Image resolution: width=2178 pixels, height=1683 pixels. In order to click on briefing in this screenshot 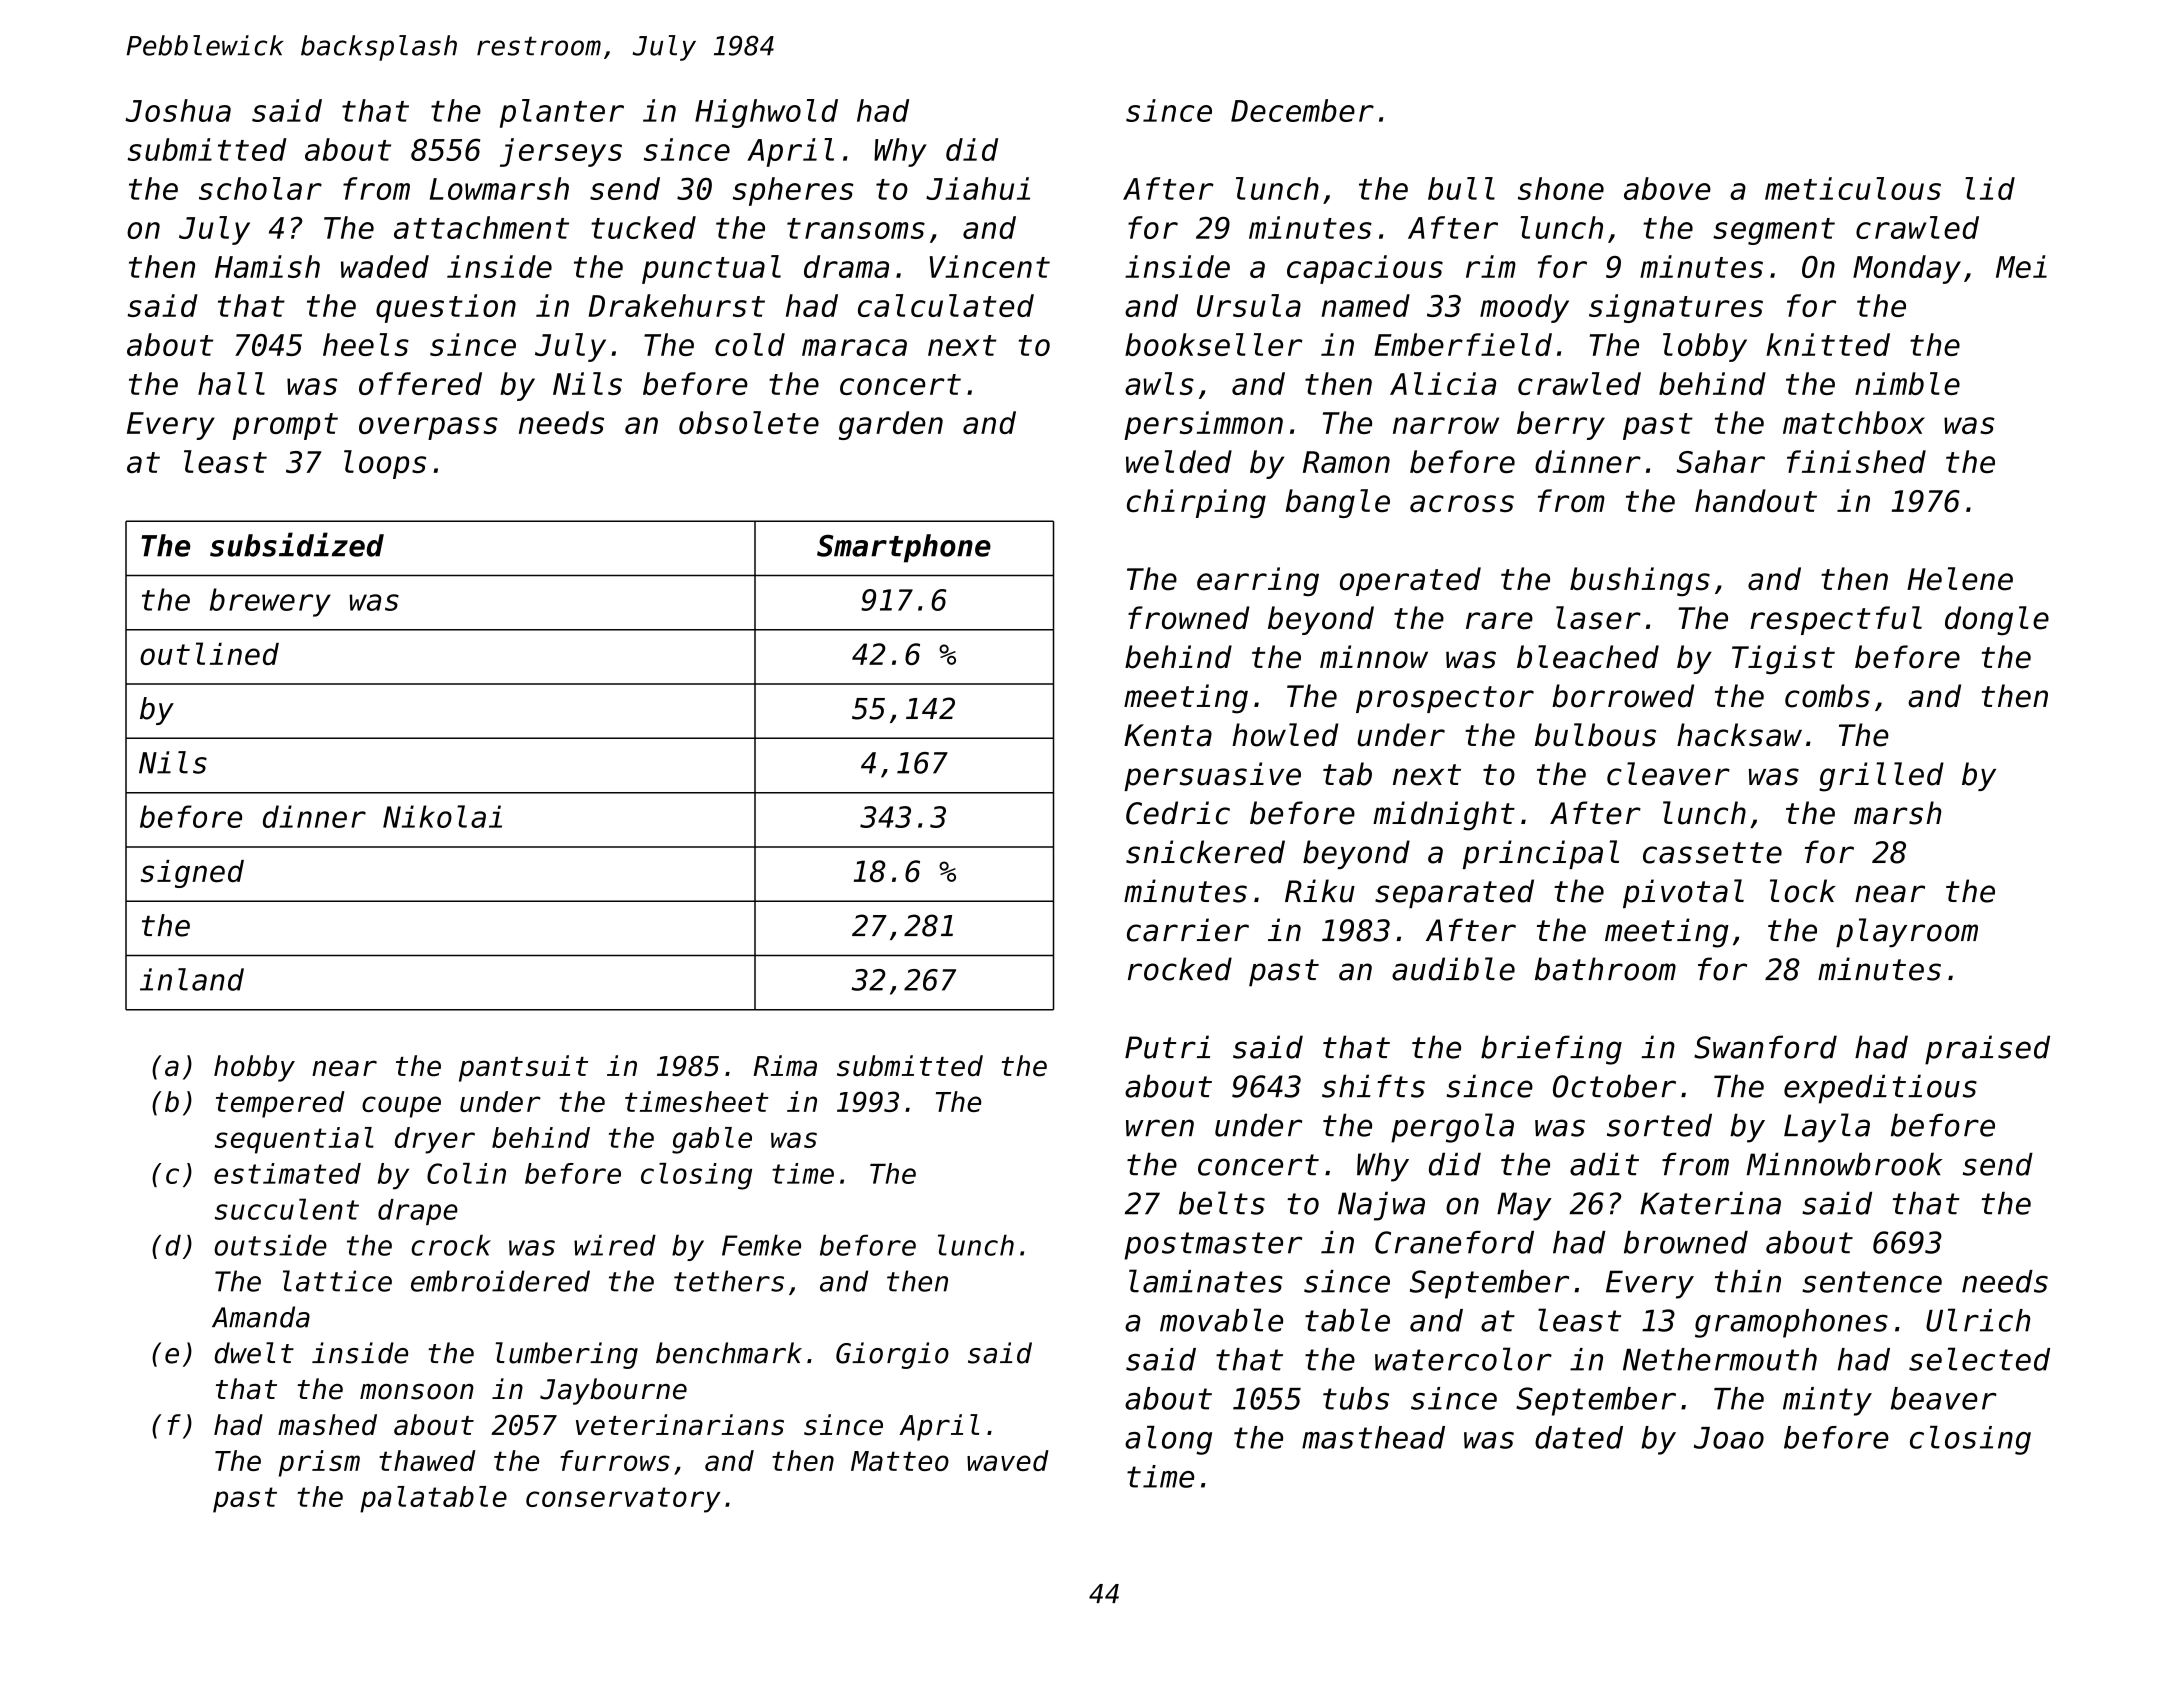, I will do `click(1551, 1050)`.
